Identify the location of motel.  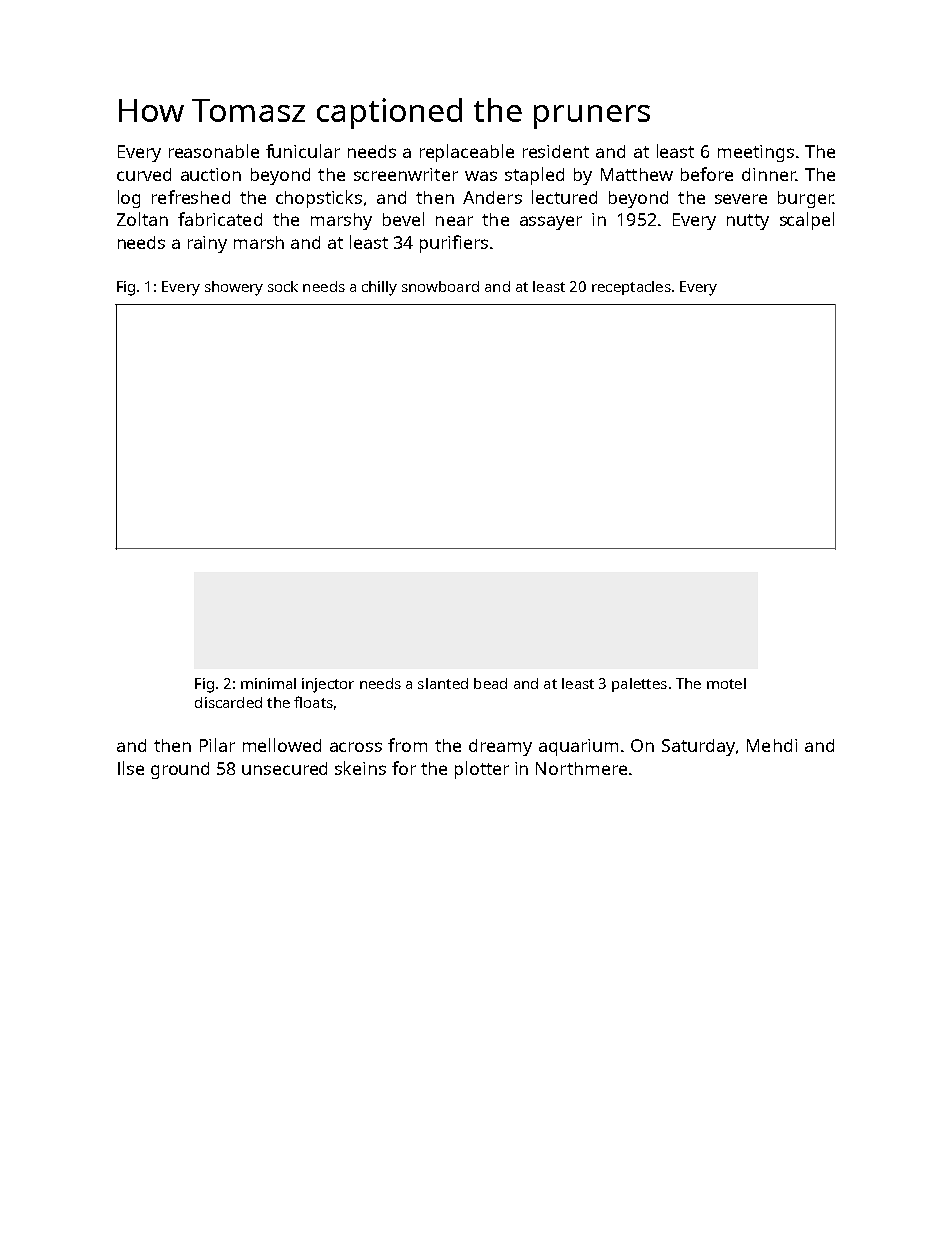
(726, 683).
